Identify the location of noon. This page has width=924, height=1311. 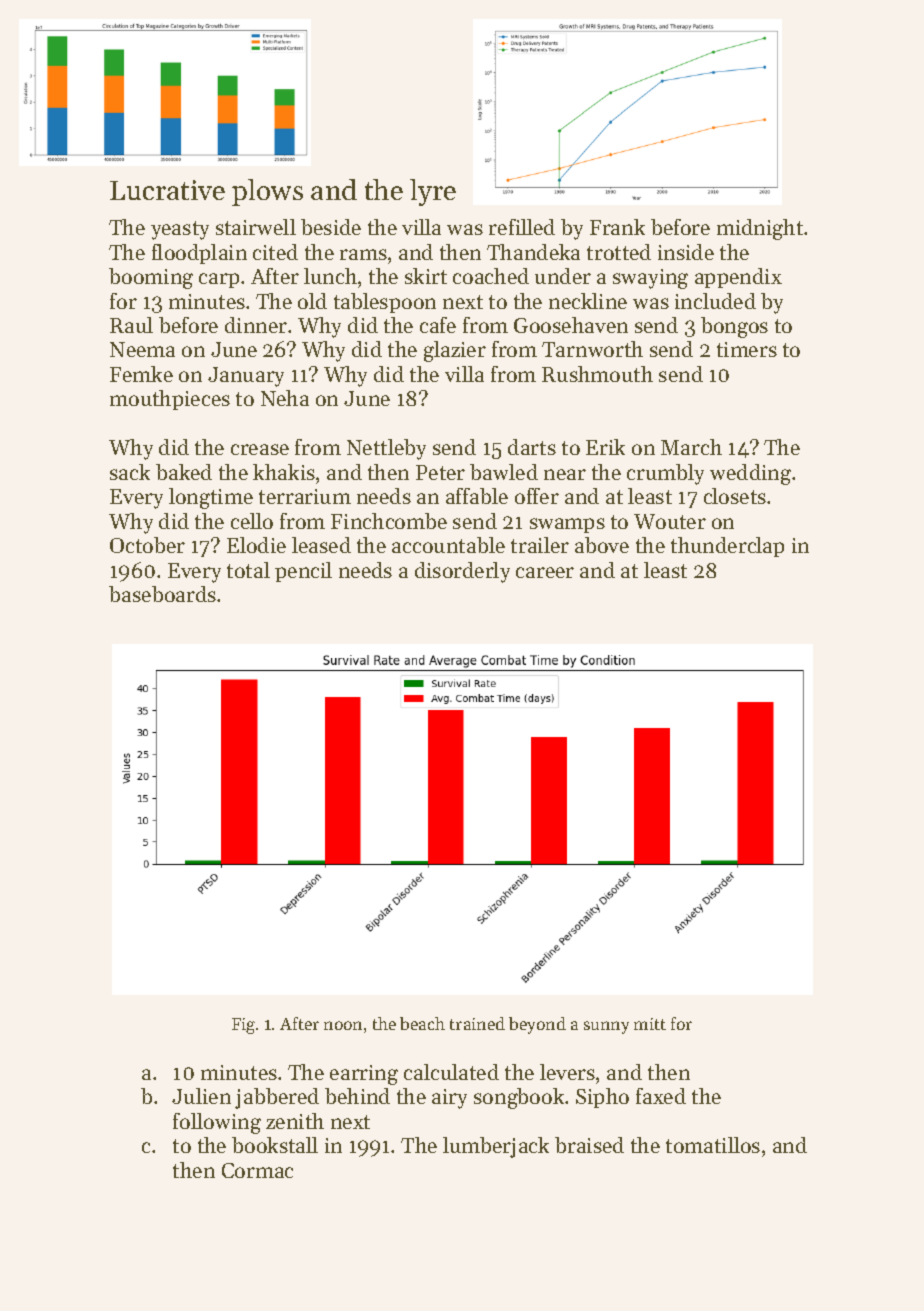
(343, 1025).
